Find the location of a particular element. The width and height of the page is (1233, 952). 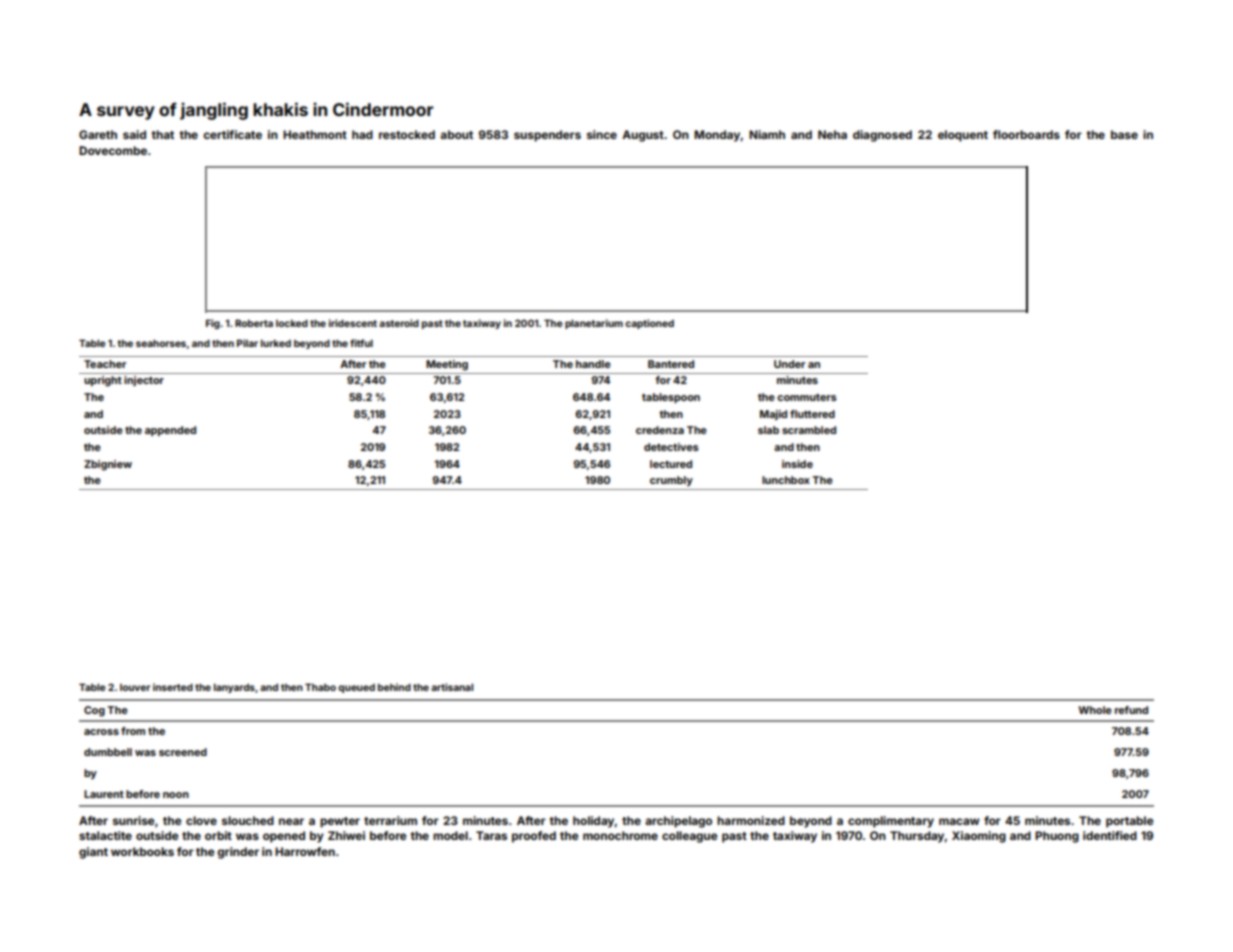

queued is located at coordinates (356, 688).
